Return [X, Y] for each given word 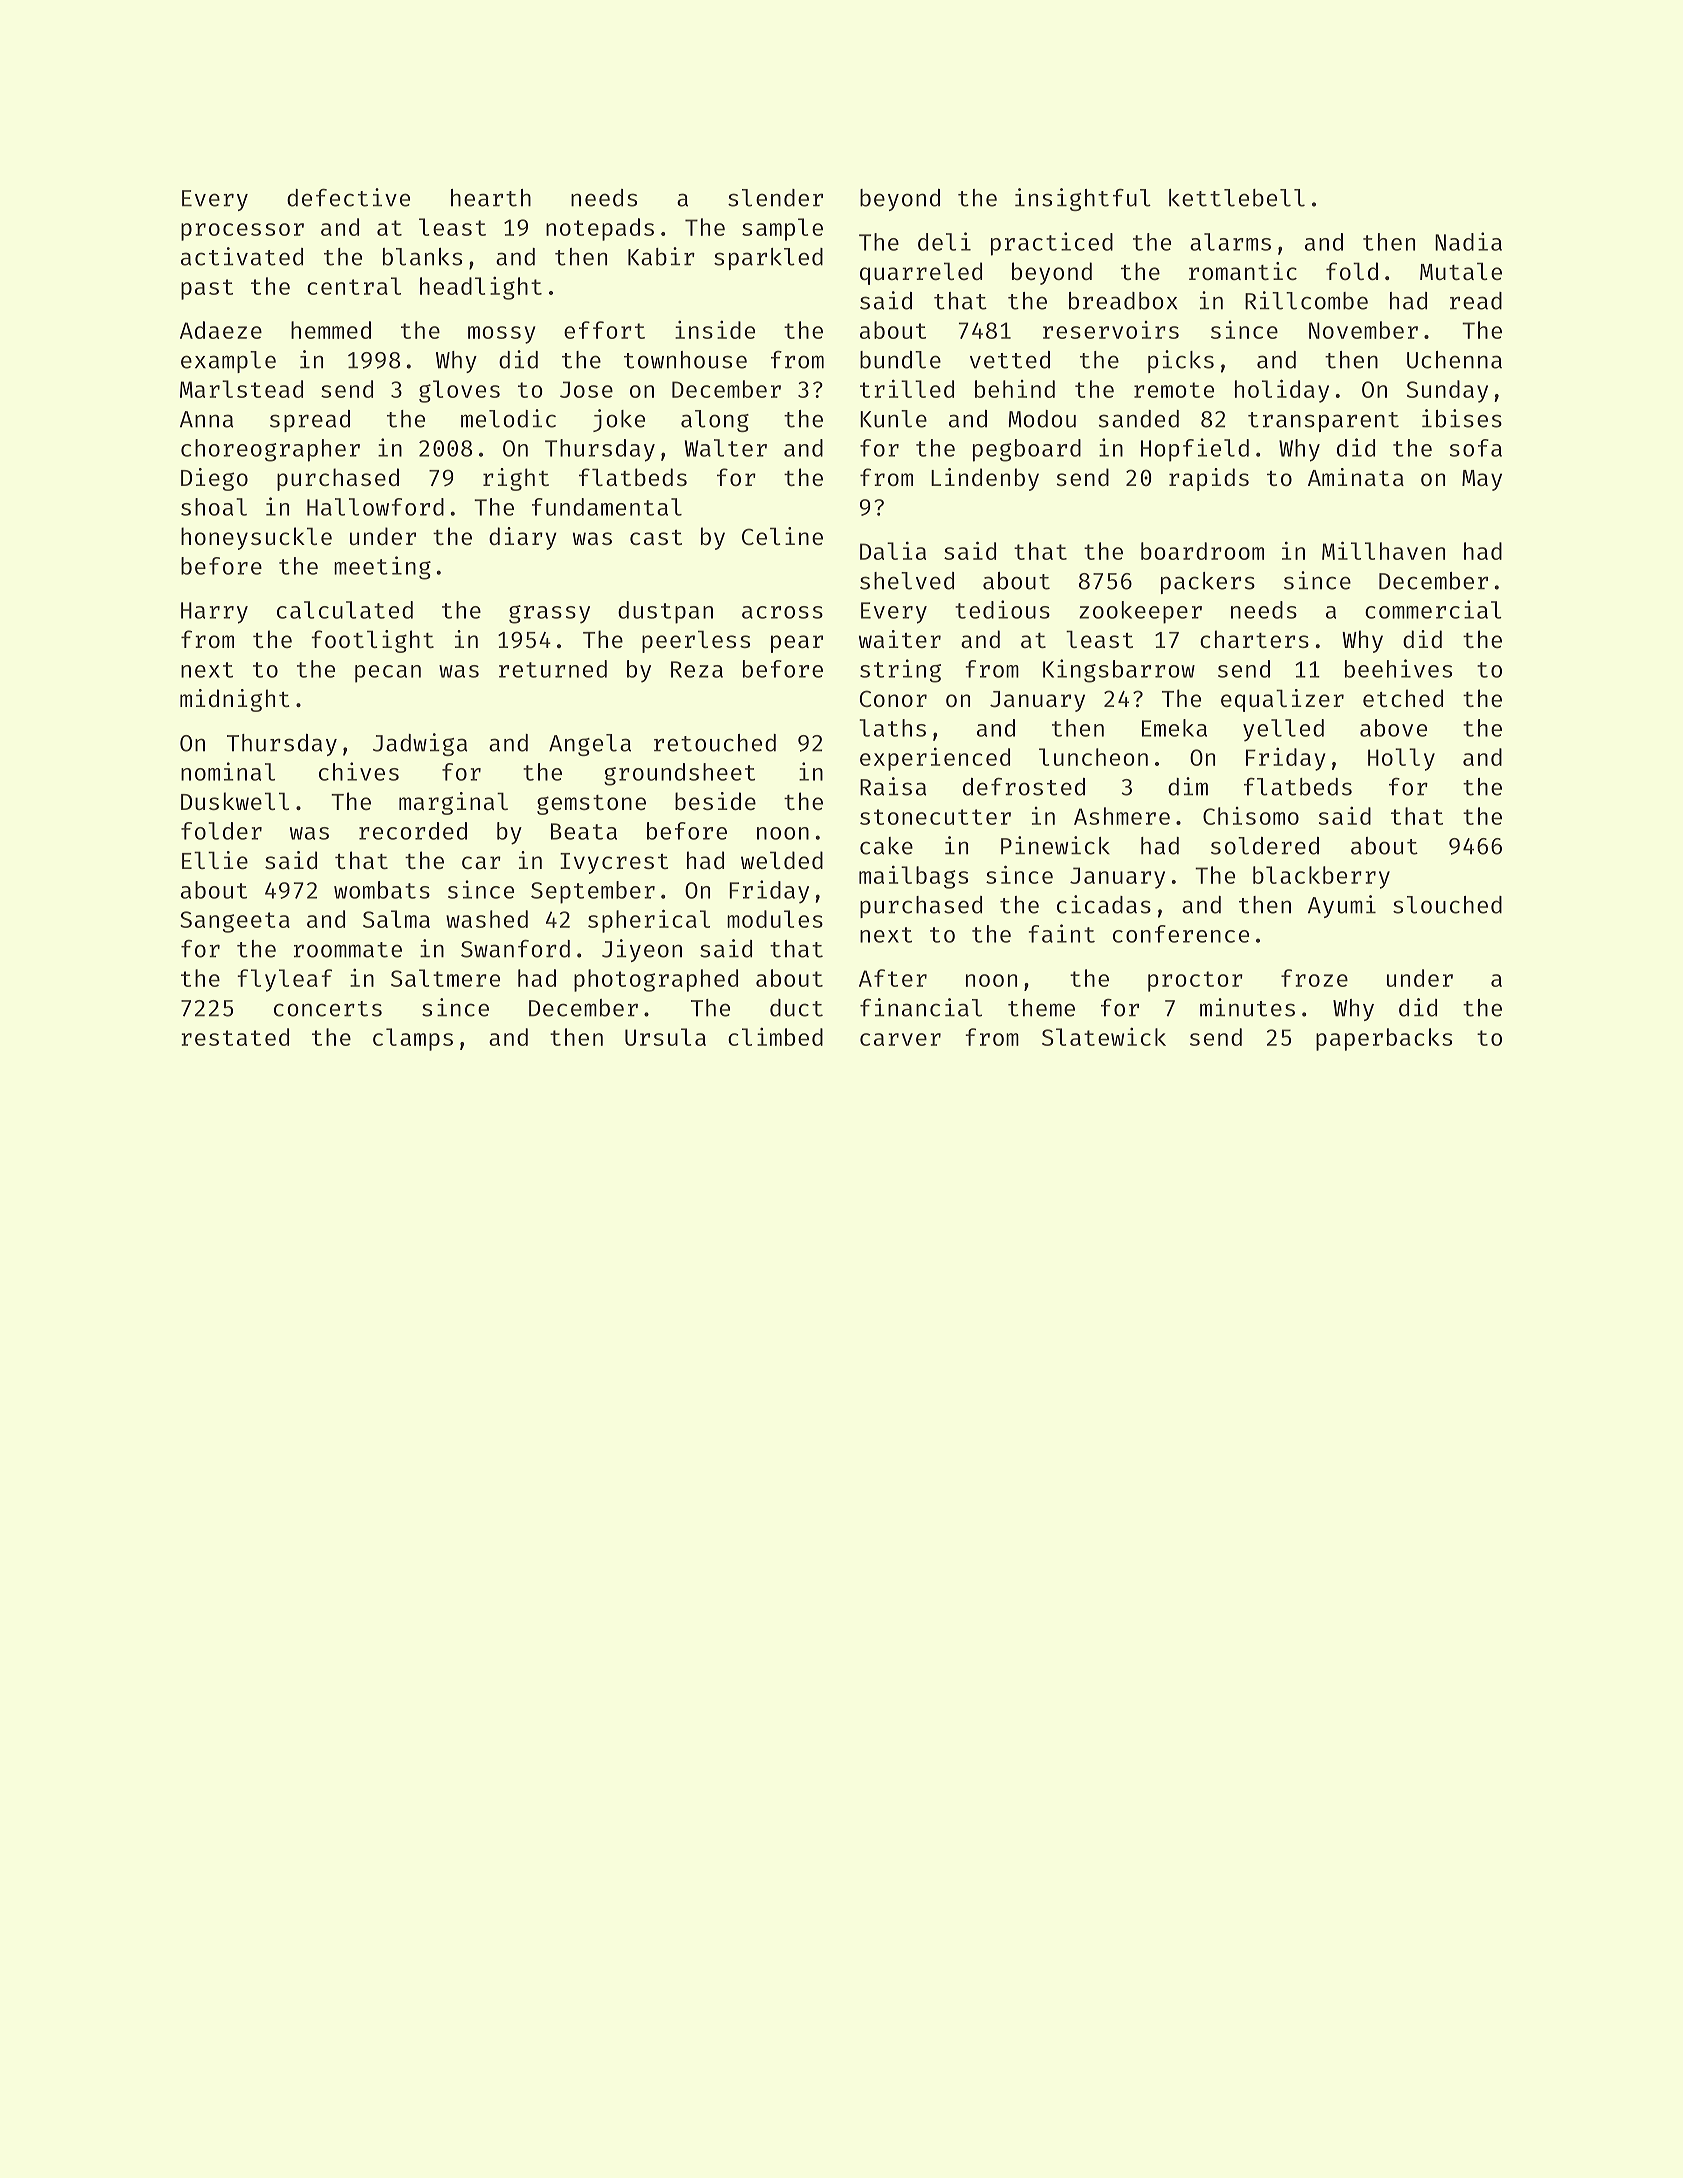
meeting [382, 568]
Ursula [665, 1037]
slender [775, 198]
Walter [726, 448]
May [1482, 480]
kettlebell [1237, 198]
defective [348, 197]
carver [900, 1039]
